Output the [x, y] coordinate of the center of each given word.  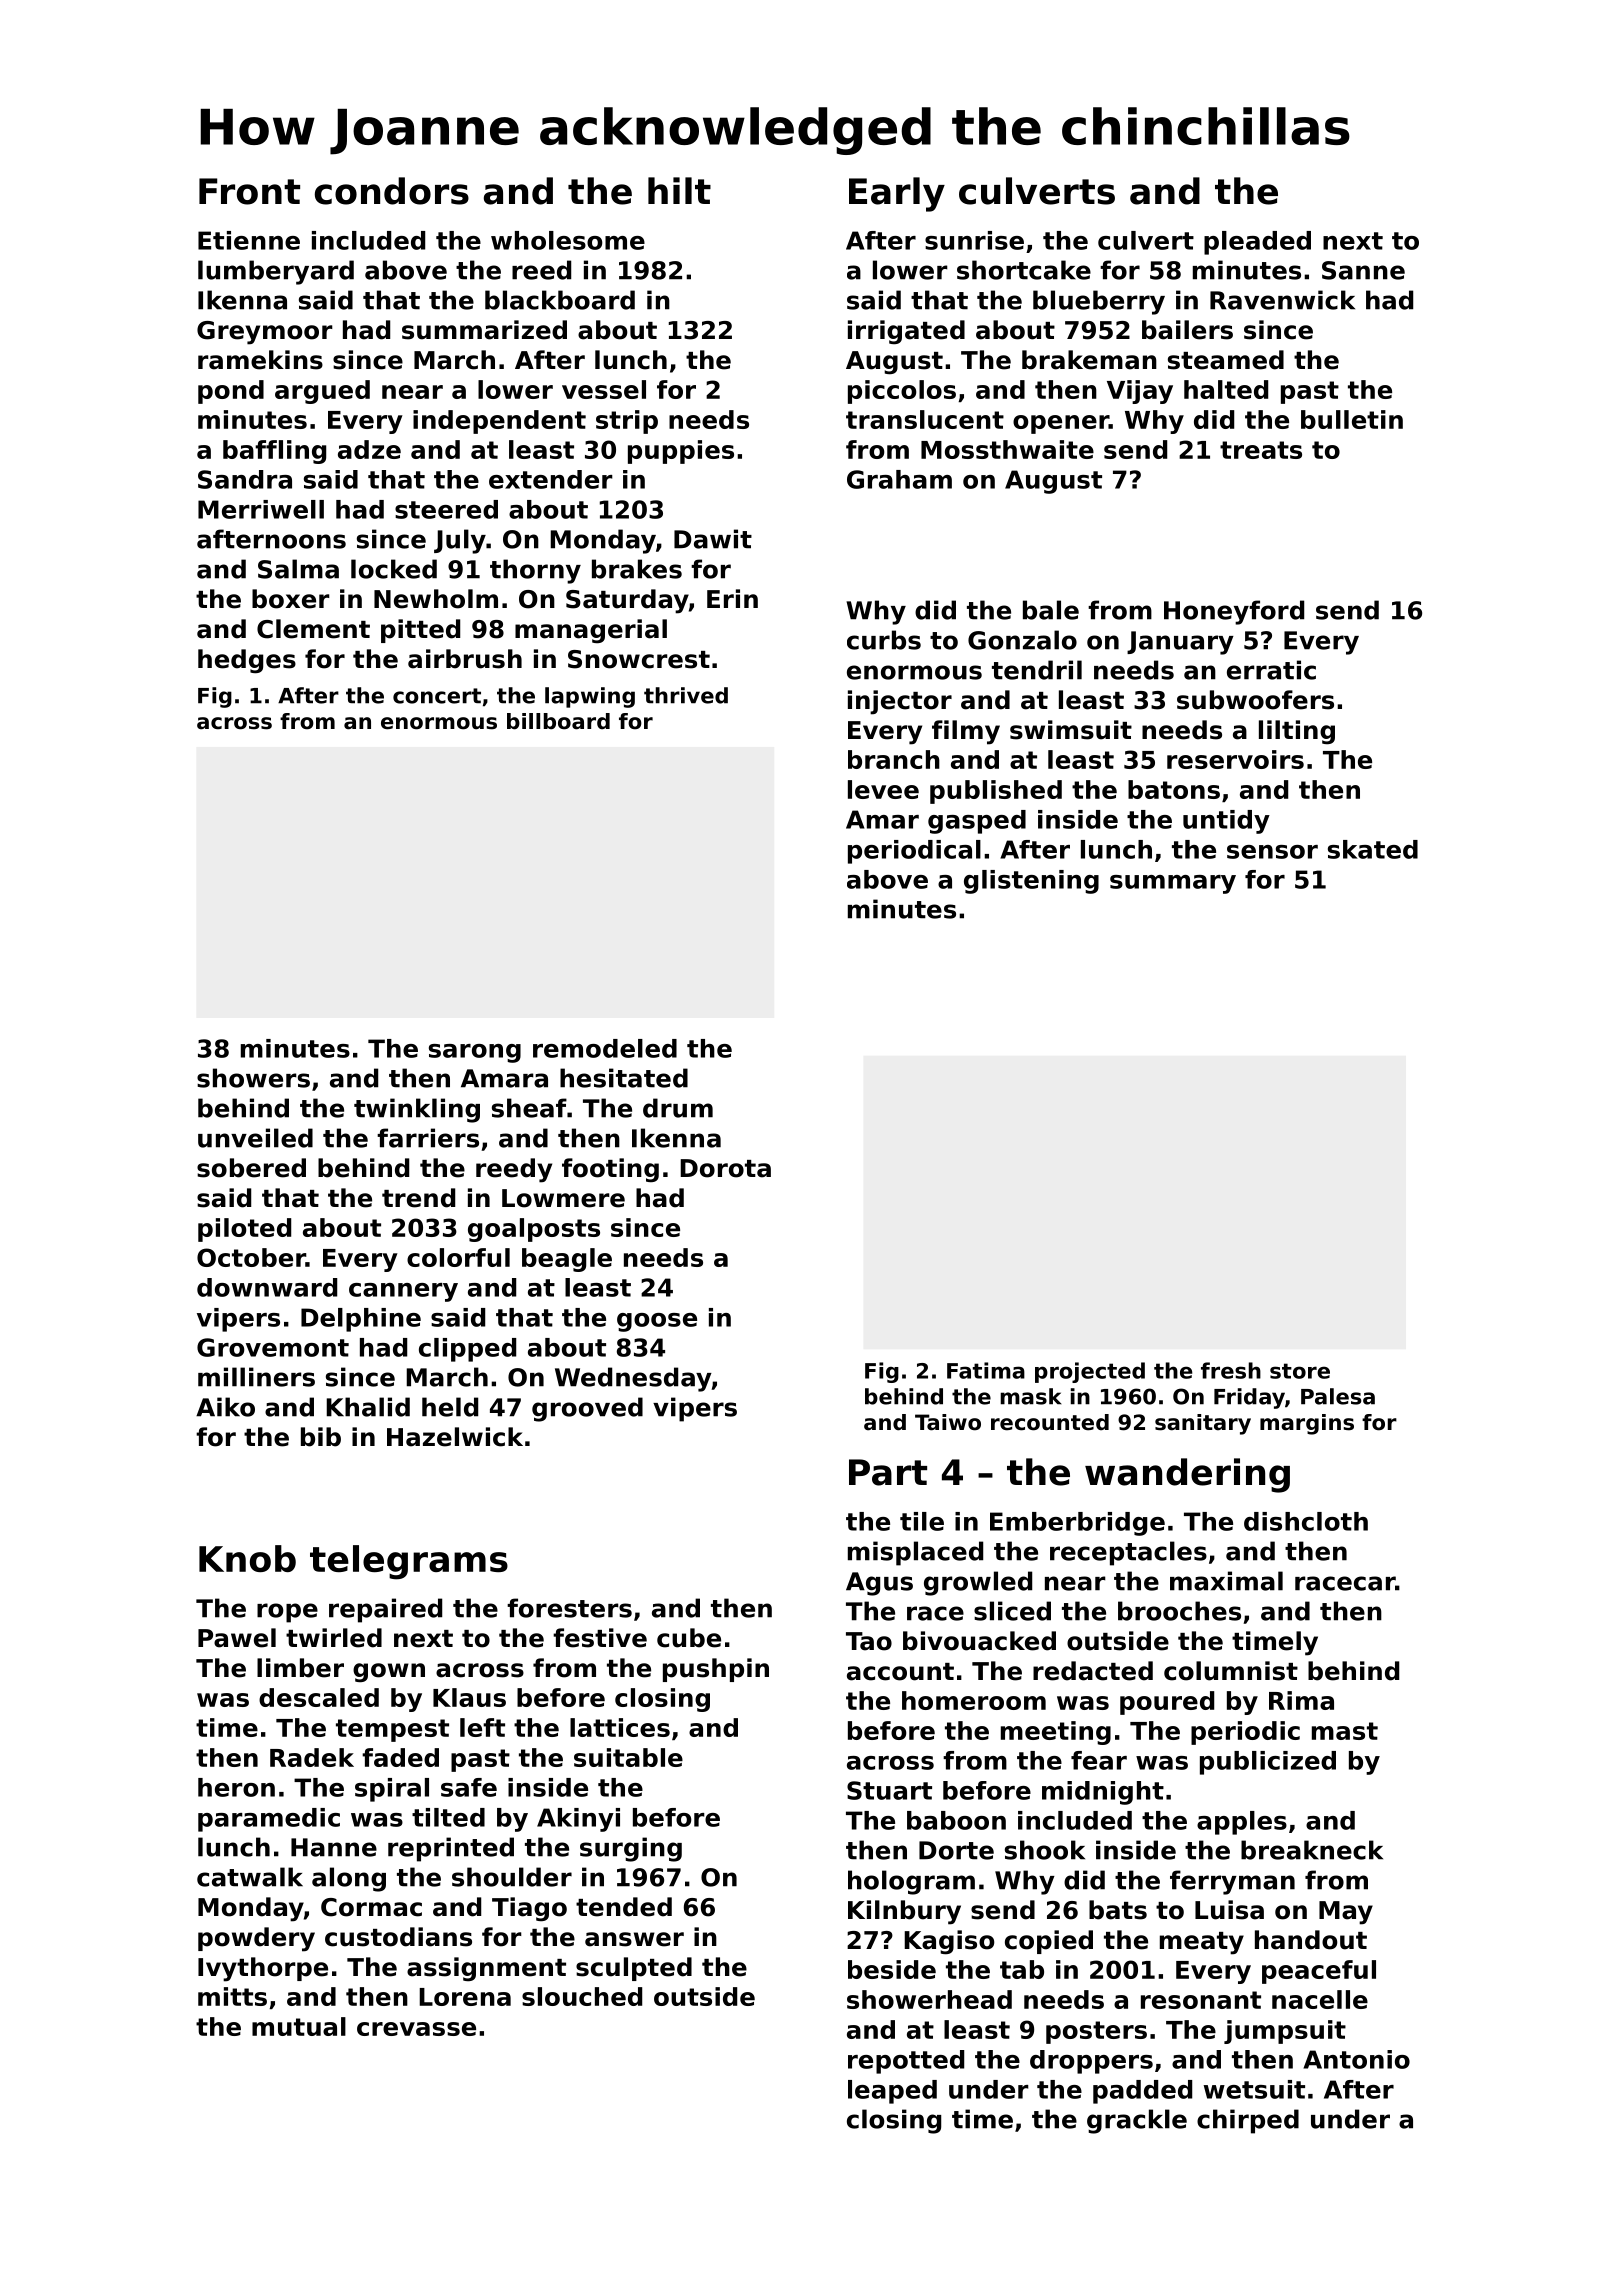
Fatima [986, 1370]
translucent [925, 419]
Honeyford [1234, 612]
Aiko [225, 1407]
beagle [567, 1260]
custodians [398, 1937]
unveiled [255, 1138]
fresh [1231, 1370]
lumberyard [276, 272]
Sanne [1363, 270]
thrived [686, 695]
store [1300, 1371]
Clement [313, 629]
